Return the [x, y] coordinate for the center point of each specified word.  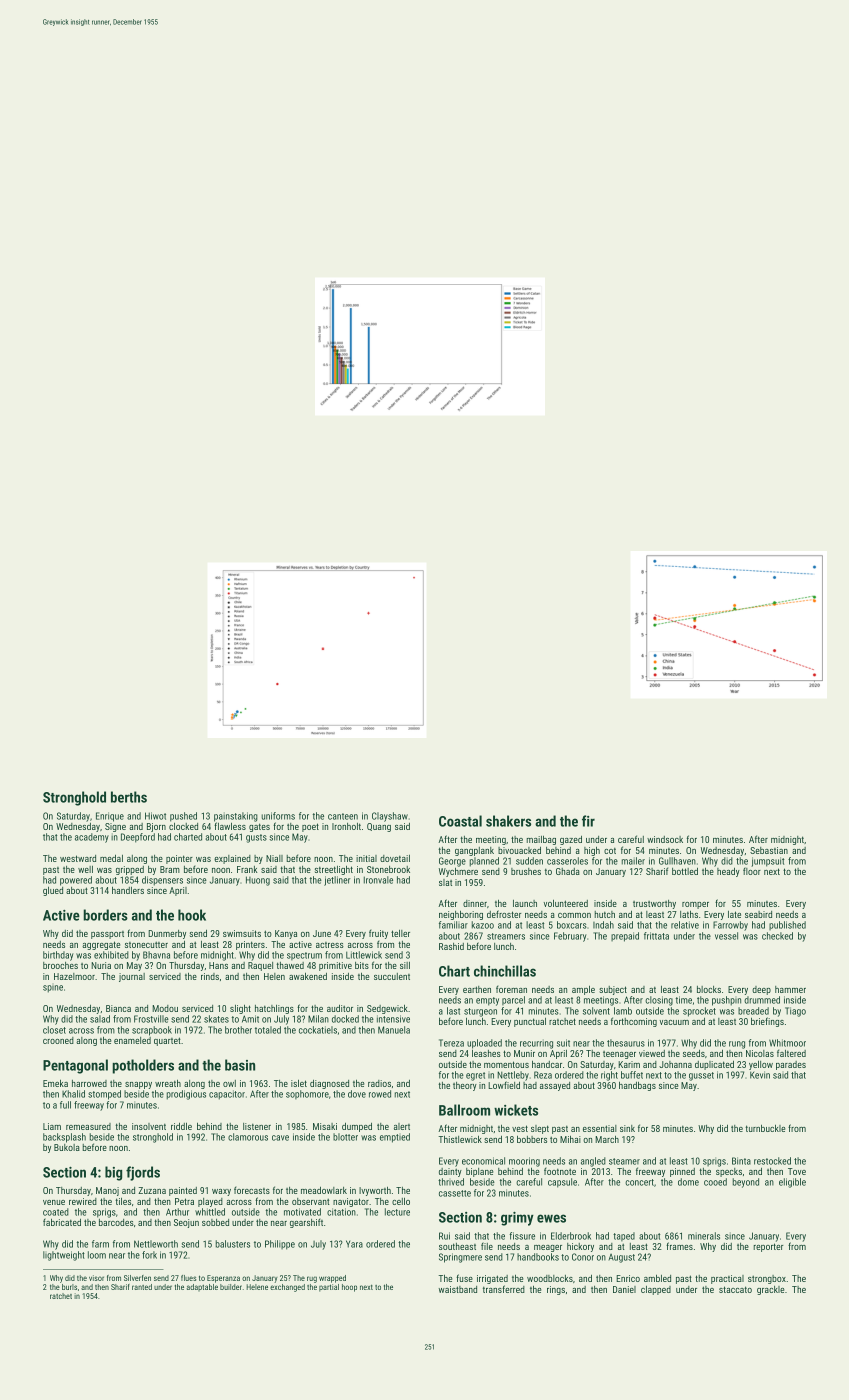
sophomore [307, 1094]
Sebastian [769, 850]
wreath [168, 1083]
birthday [58, 956]
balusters [233, 1244]
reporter [768, 1247]
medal [111, 858]
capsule [562, 1183]
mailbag [541, 840]
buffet [632, 1075]
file [487, 1246]
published [787, 925]
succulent [392, 976]
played [210, 1202]
